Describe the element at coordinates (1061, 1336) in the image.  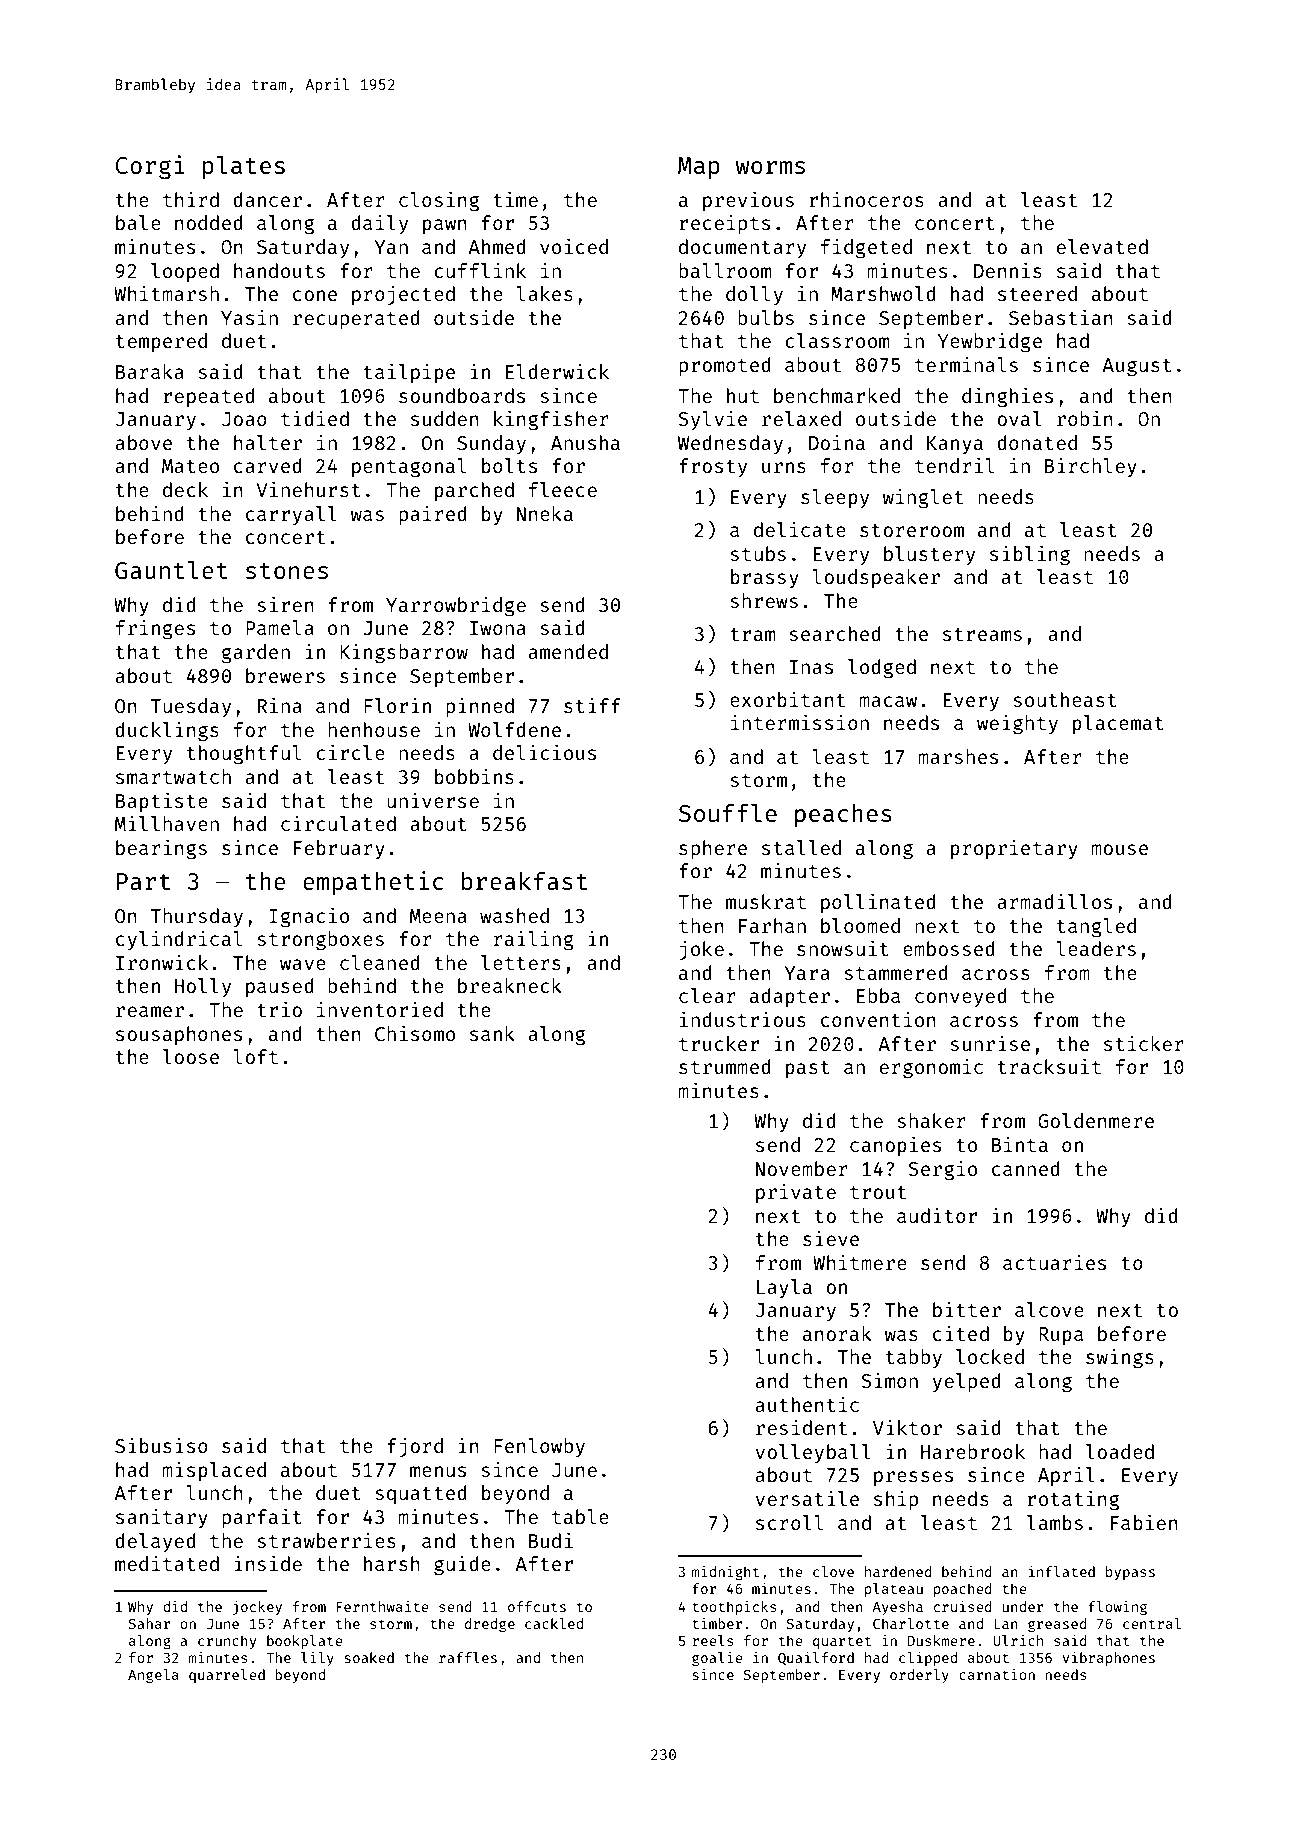
I see `Rupa` at that location.
